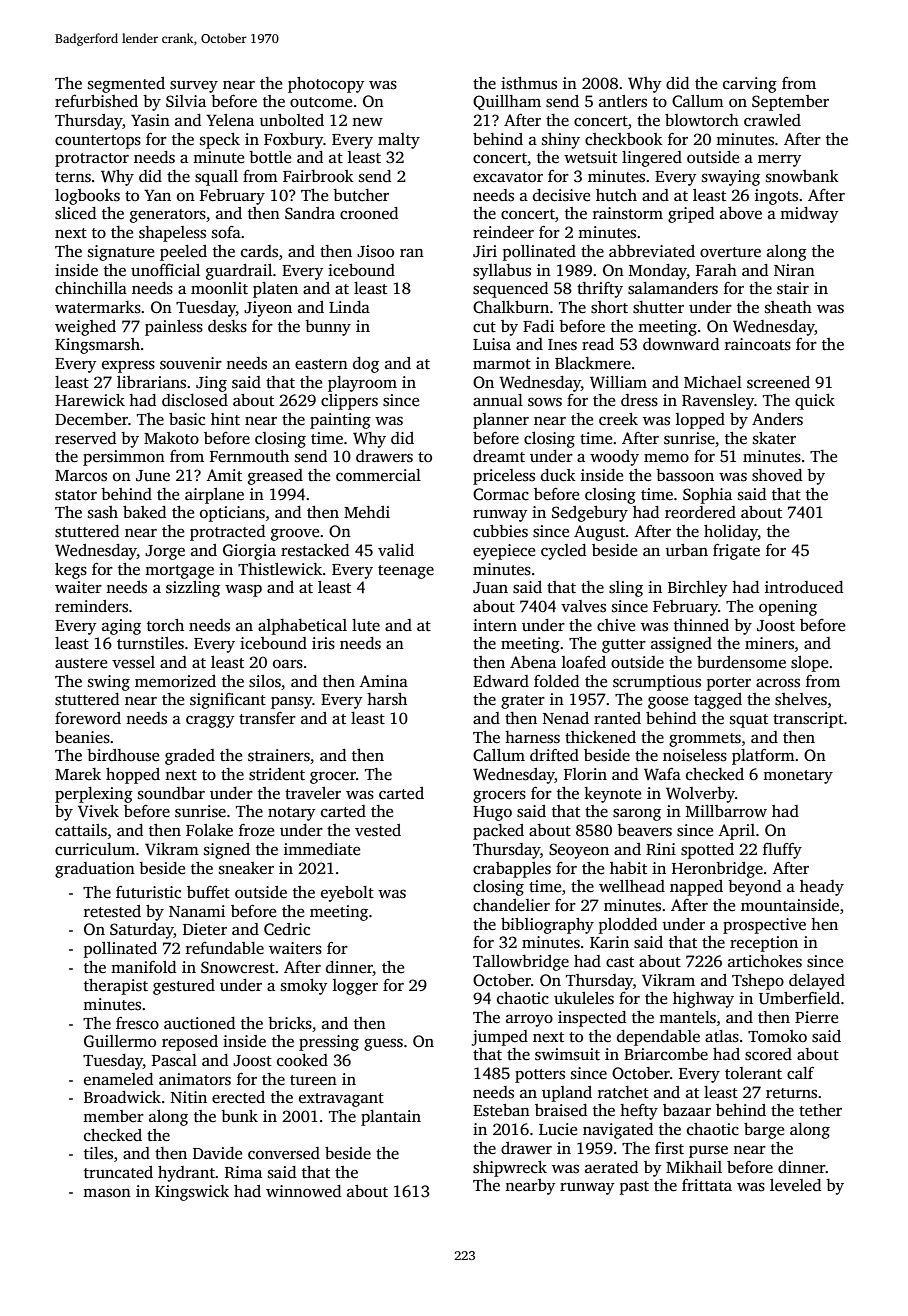 The image size is (908, 1316). Describe the element at coordinates (227, 326) in the image. I see `desks` at that location.
